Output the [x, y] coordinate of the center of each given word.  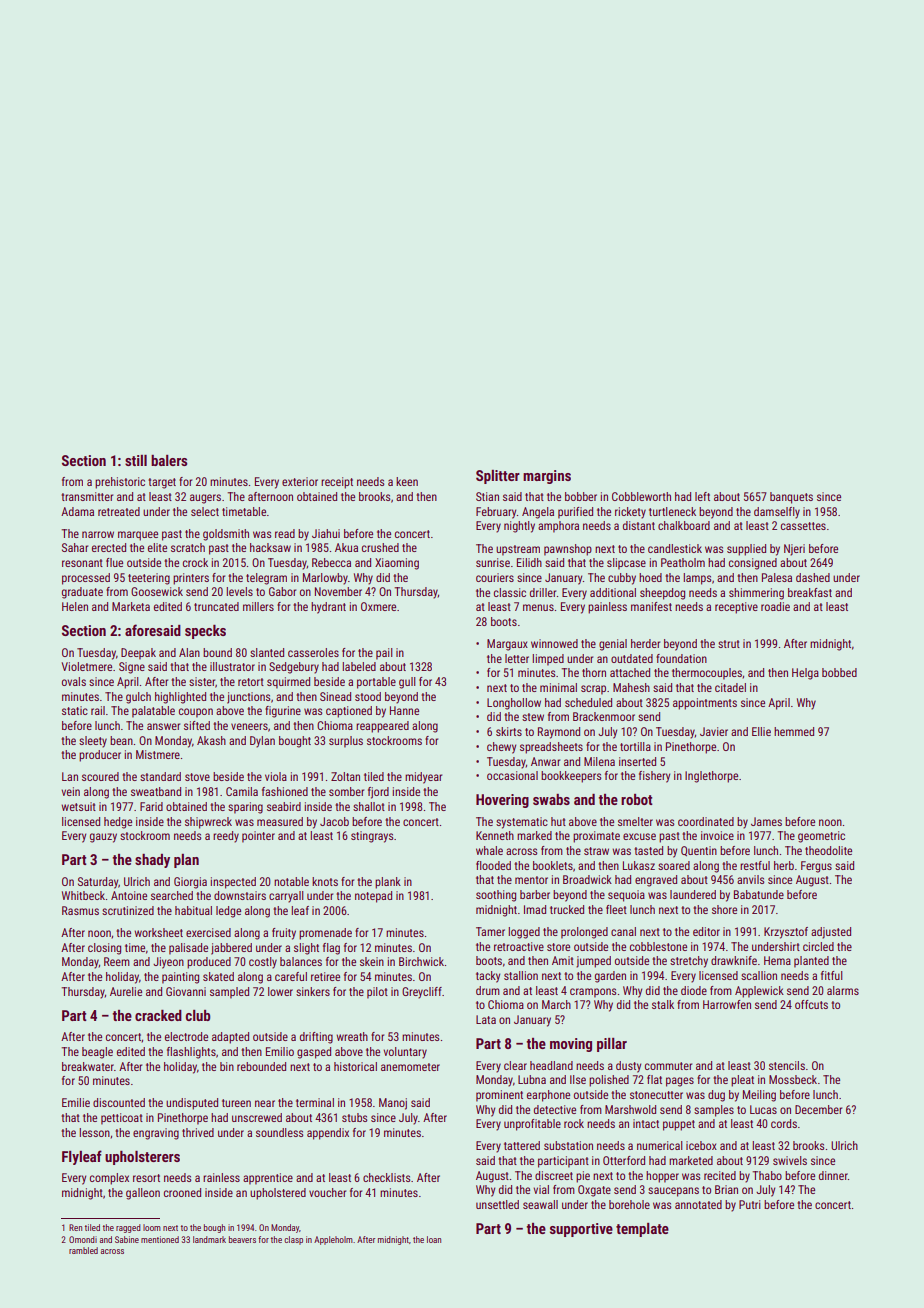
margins [547, 477]
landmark [209, 1239]
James [766, 821]
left [702, 496]
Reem [117, 961]
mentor [531, 880]
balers [169, 460]
